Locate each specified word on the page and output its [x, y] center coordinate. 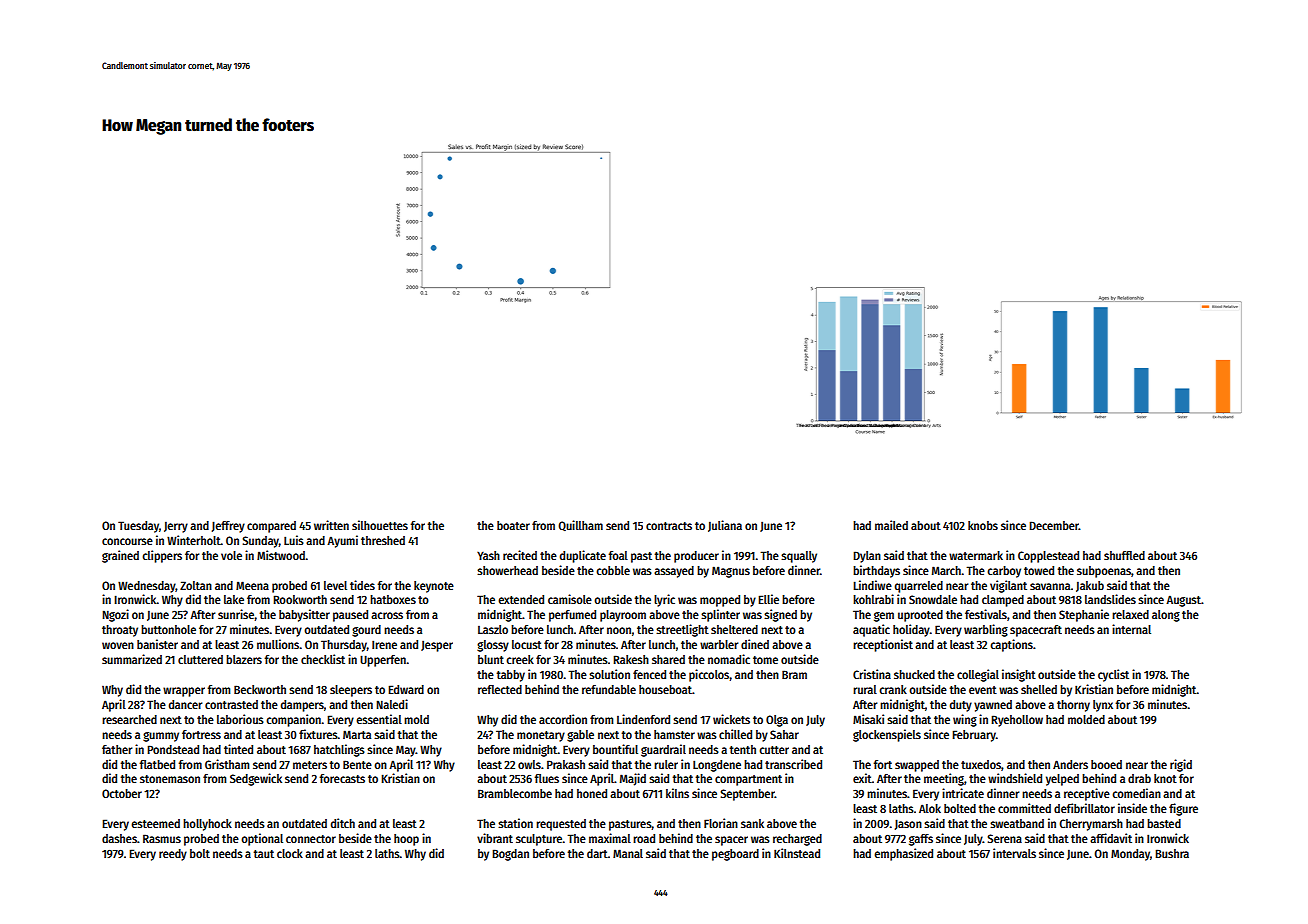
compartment [748, 780]
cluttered [200, 659]
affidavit [1111, 838]
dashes [119, 838]
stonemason [170, 779]
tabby [510, 676]
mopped [720, 601]
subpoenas [1104, 572]
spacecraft [1036, 631]
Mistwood [281, 555]
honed [592, 793]
